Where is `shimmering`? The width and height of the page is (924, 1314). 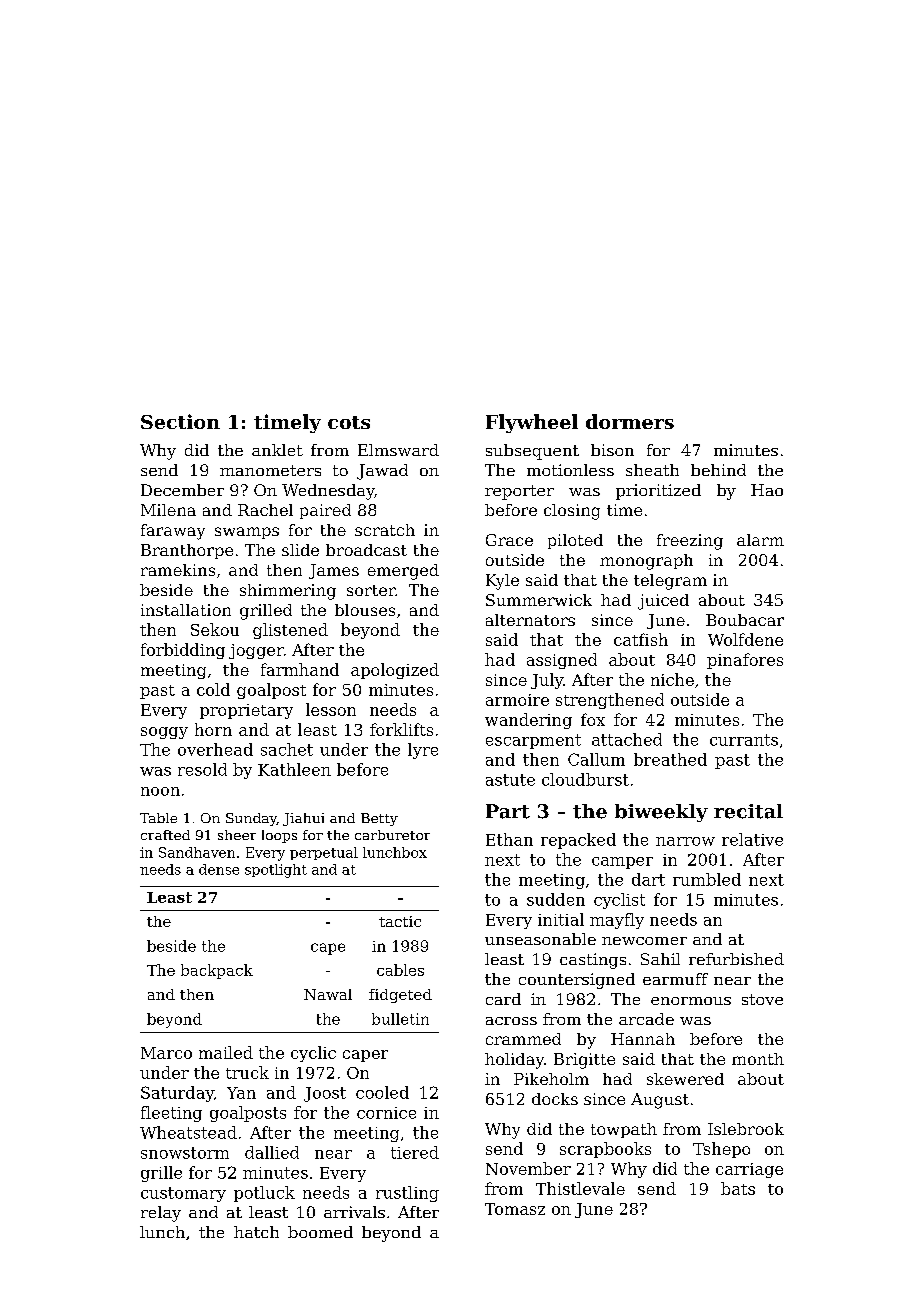
shimmering is located at coordinates (288, 592).
